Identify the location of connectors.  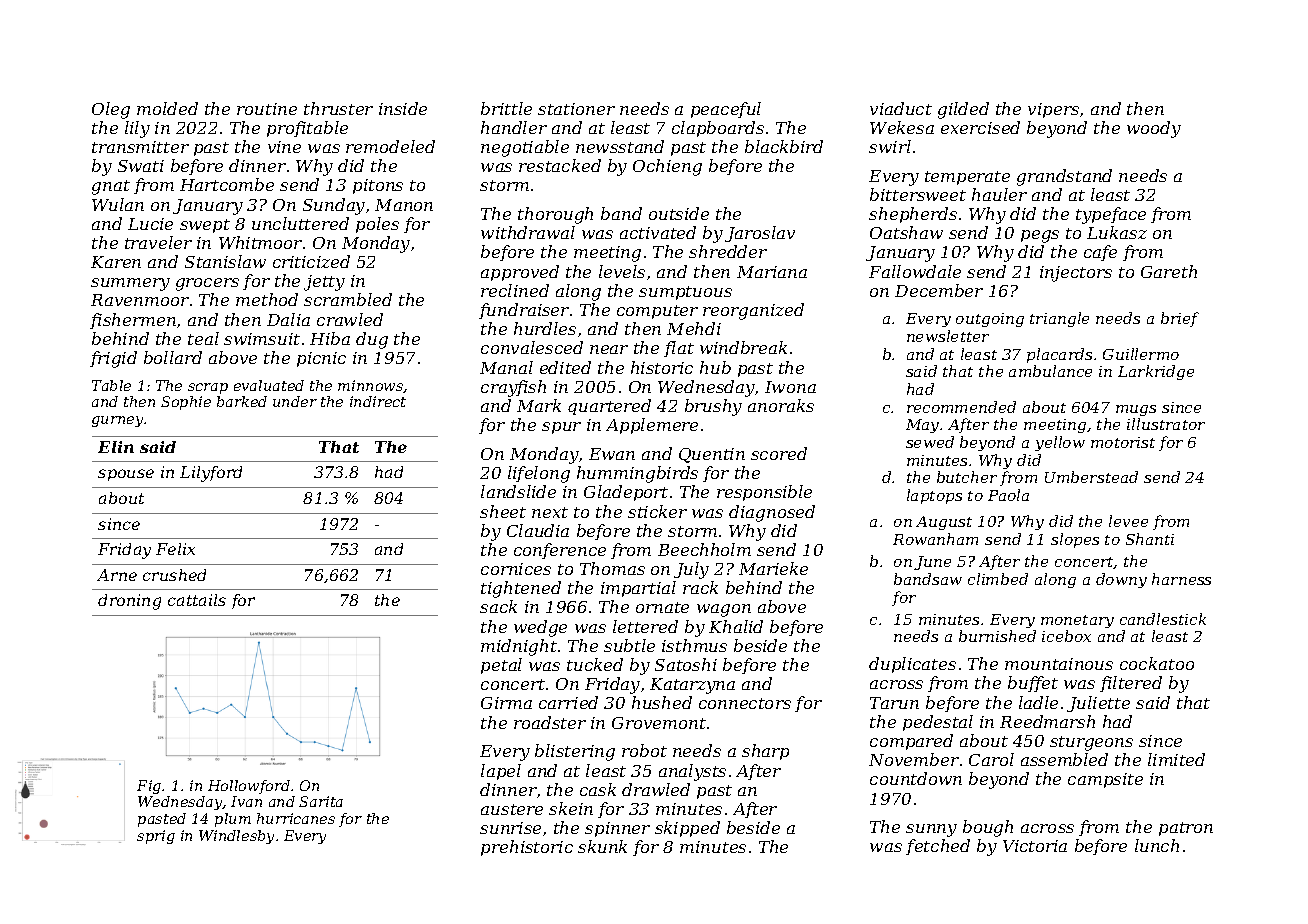
(745, 703).
